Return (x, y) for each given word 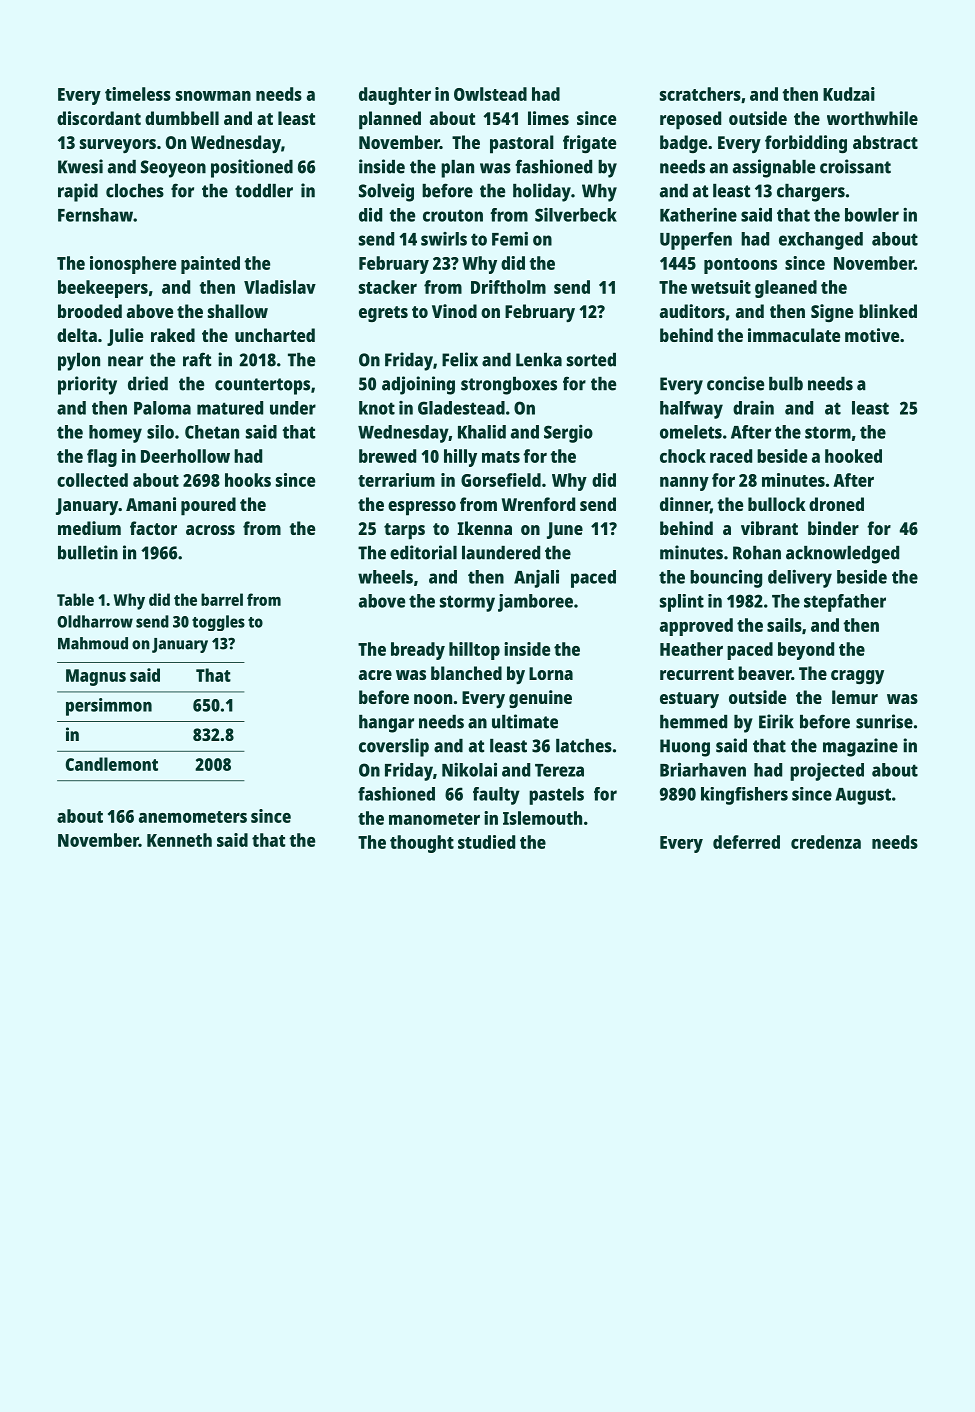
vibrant (769, 528)
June (565, 530)
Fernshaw (95, 215)
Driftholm (508, 287)
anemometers (193, 817)
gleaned (786, 289)
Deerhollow (185, 456)
